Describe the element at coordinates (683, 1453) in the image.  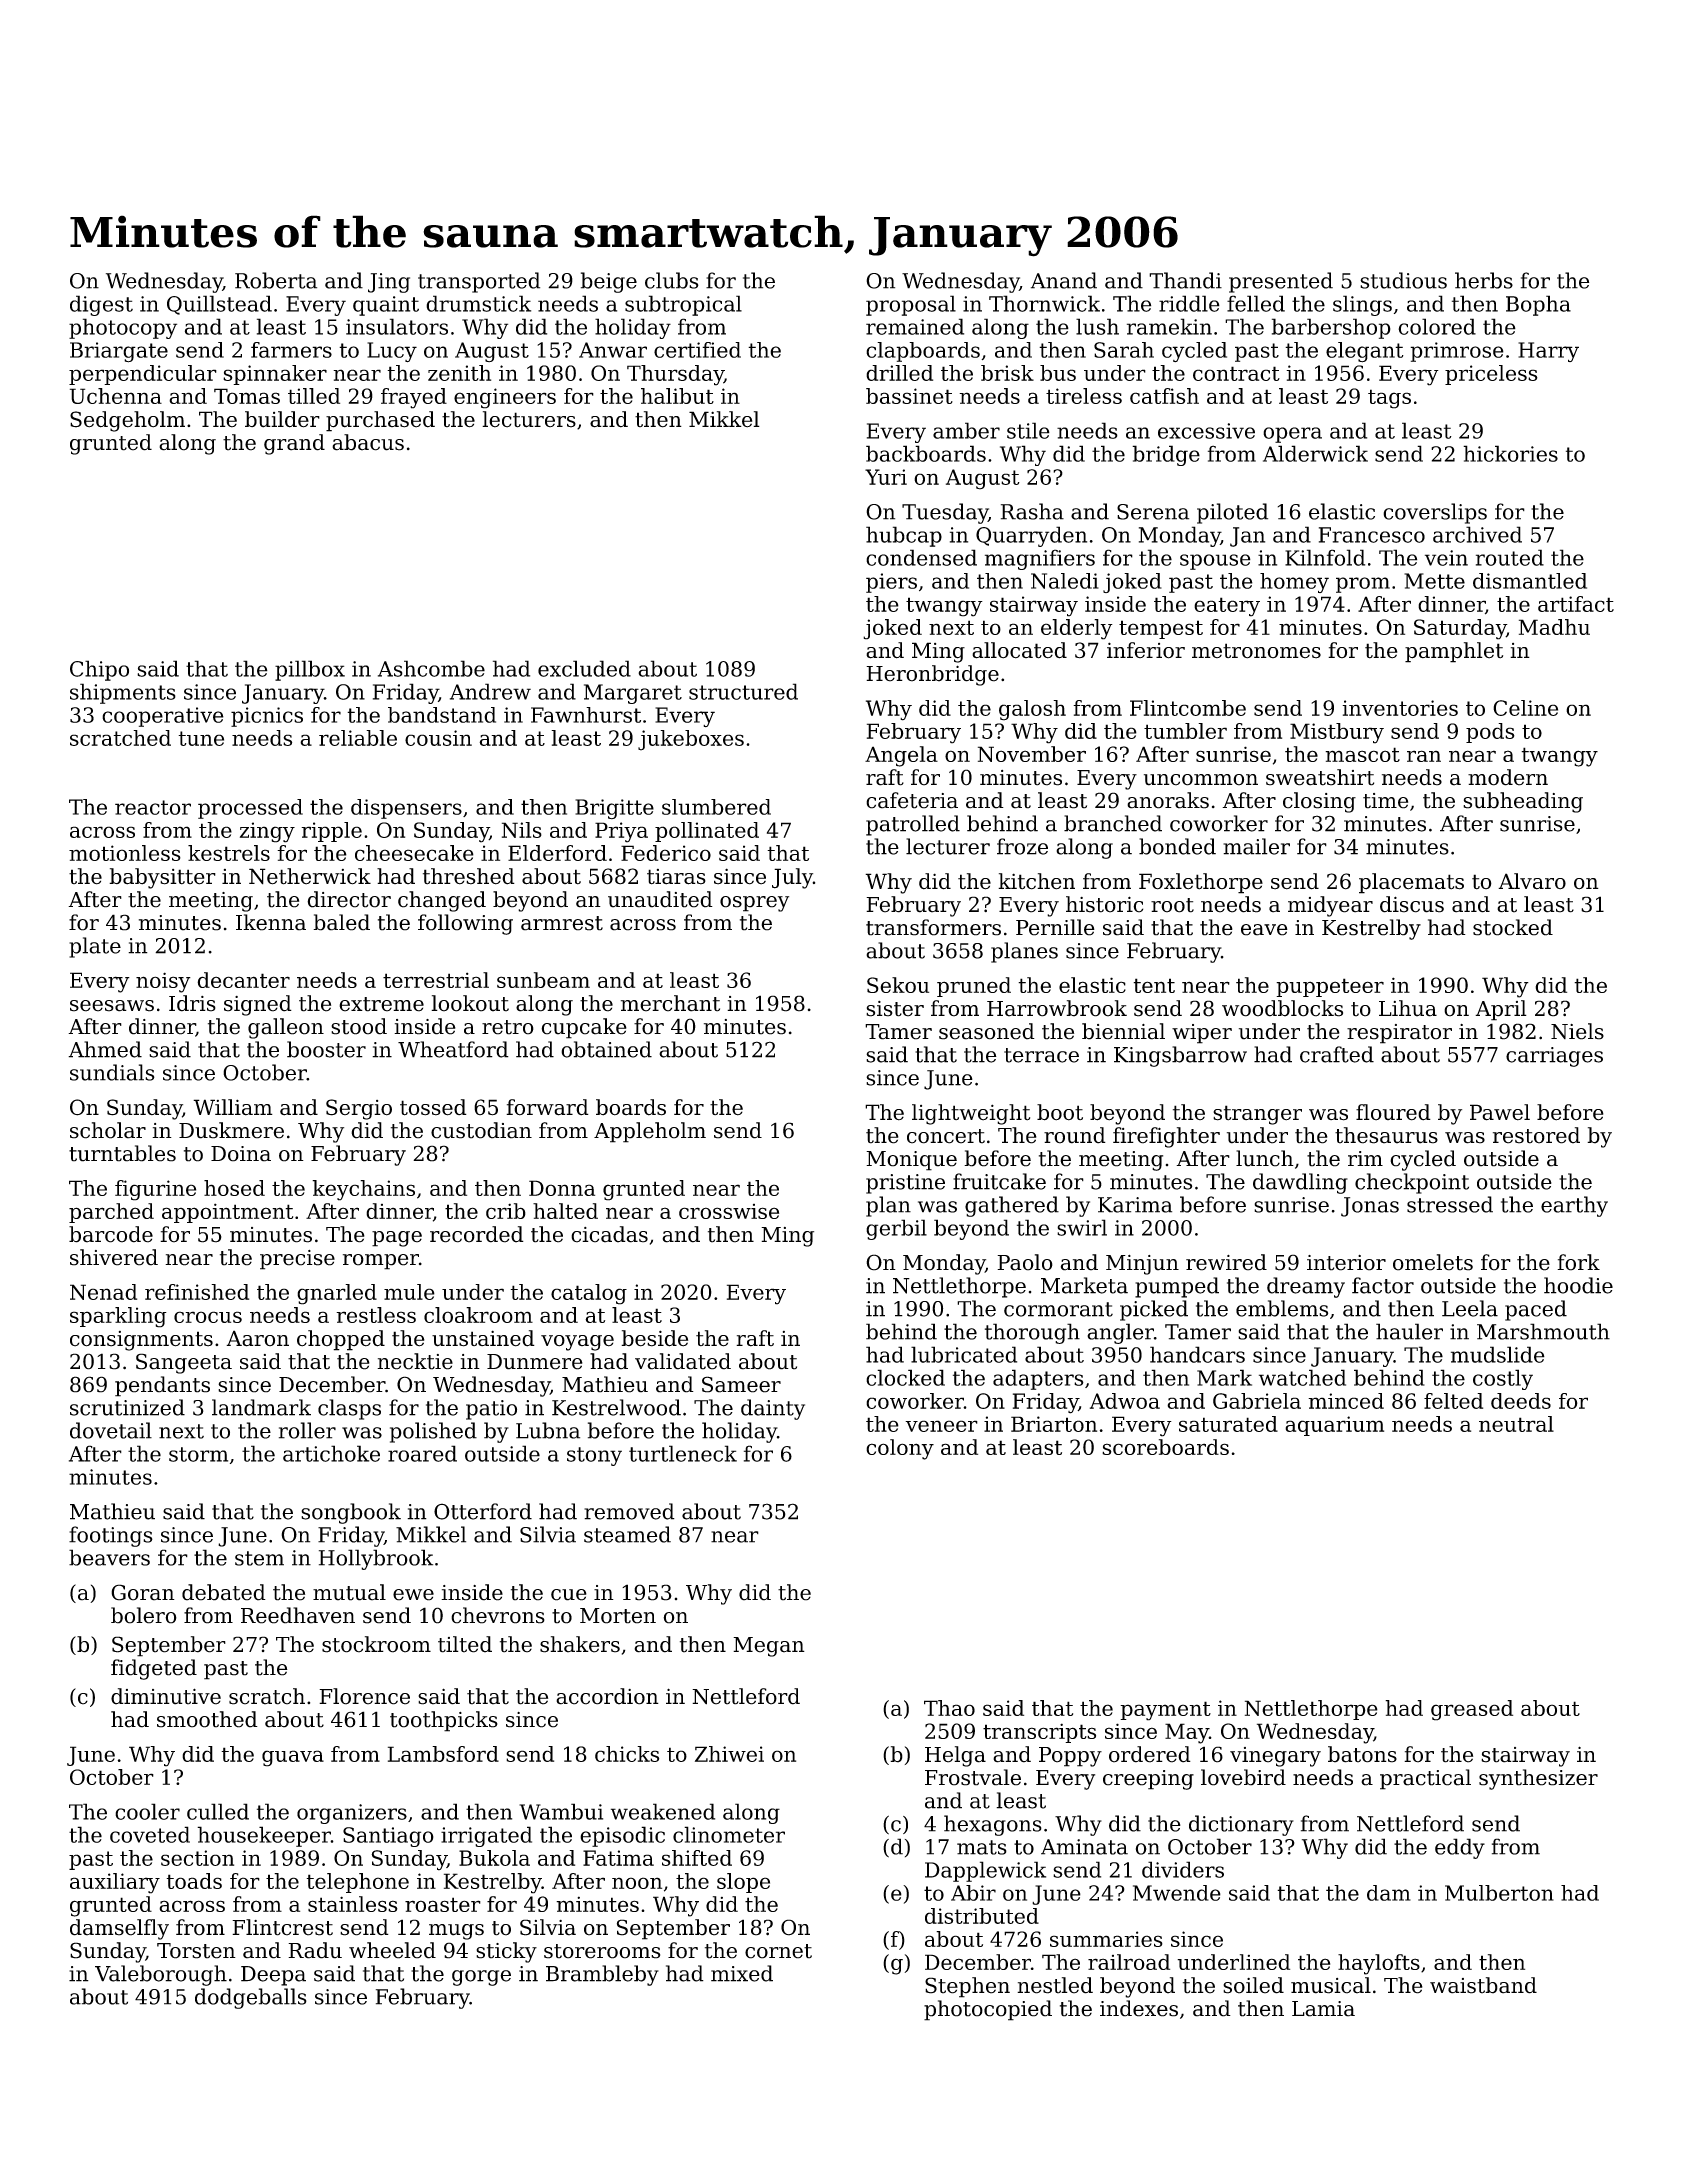
I see `turtleneck` at that location.
